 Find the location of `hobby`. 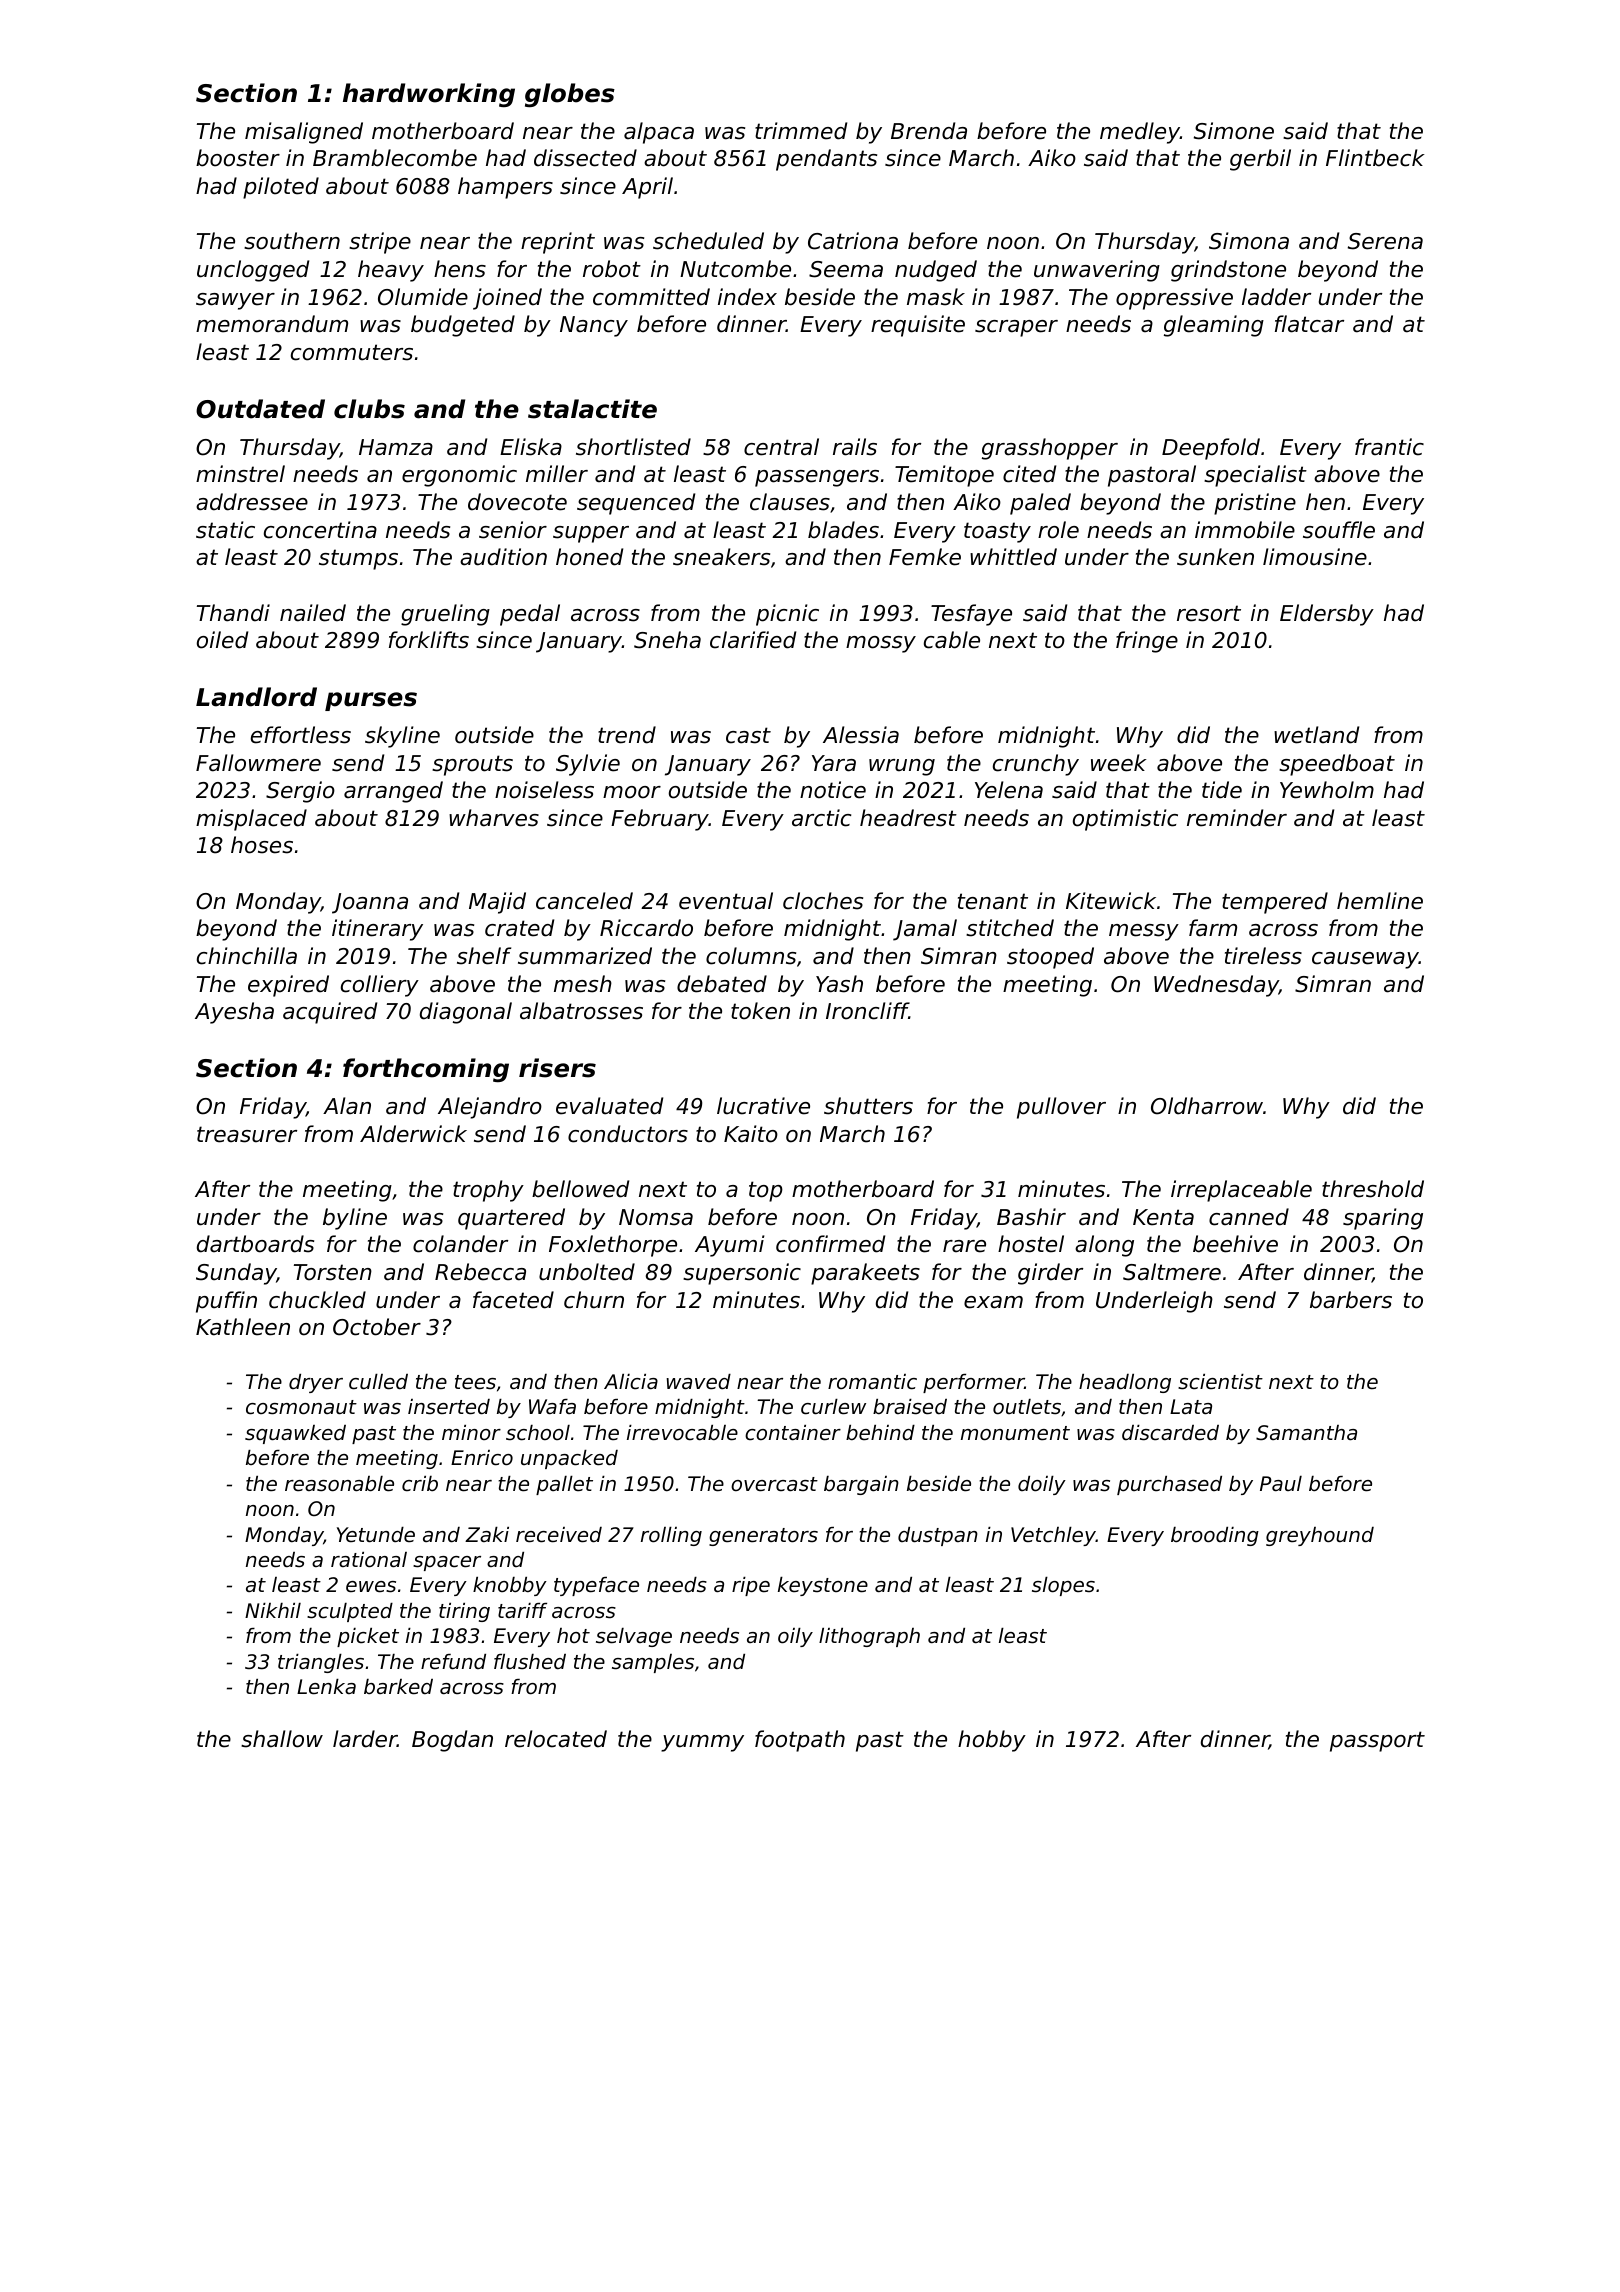

hobby is located at coordinates (992, 1741).
